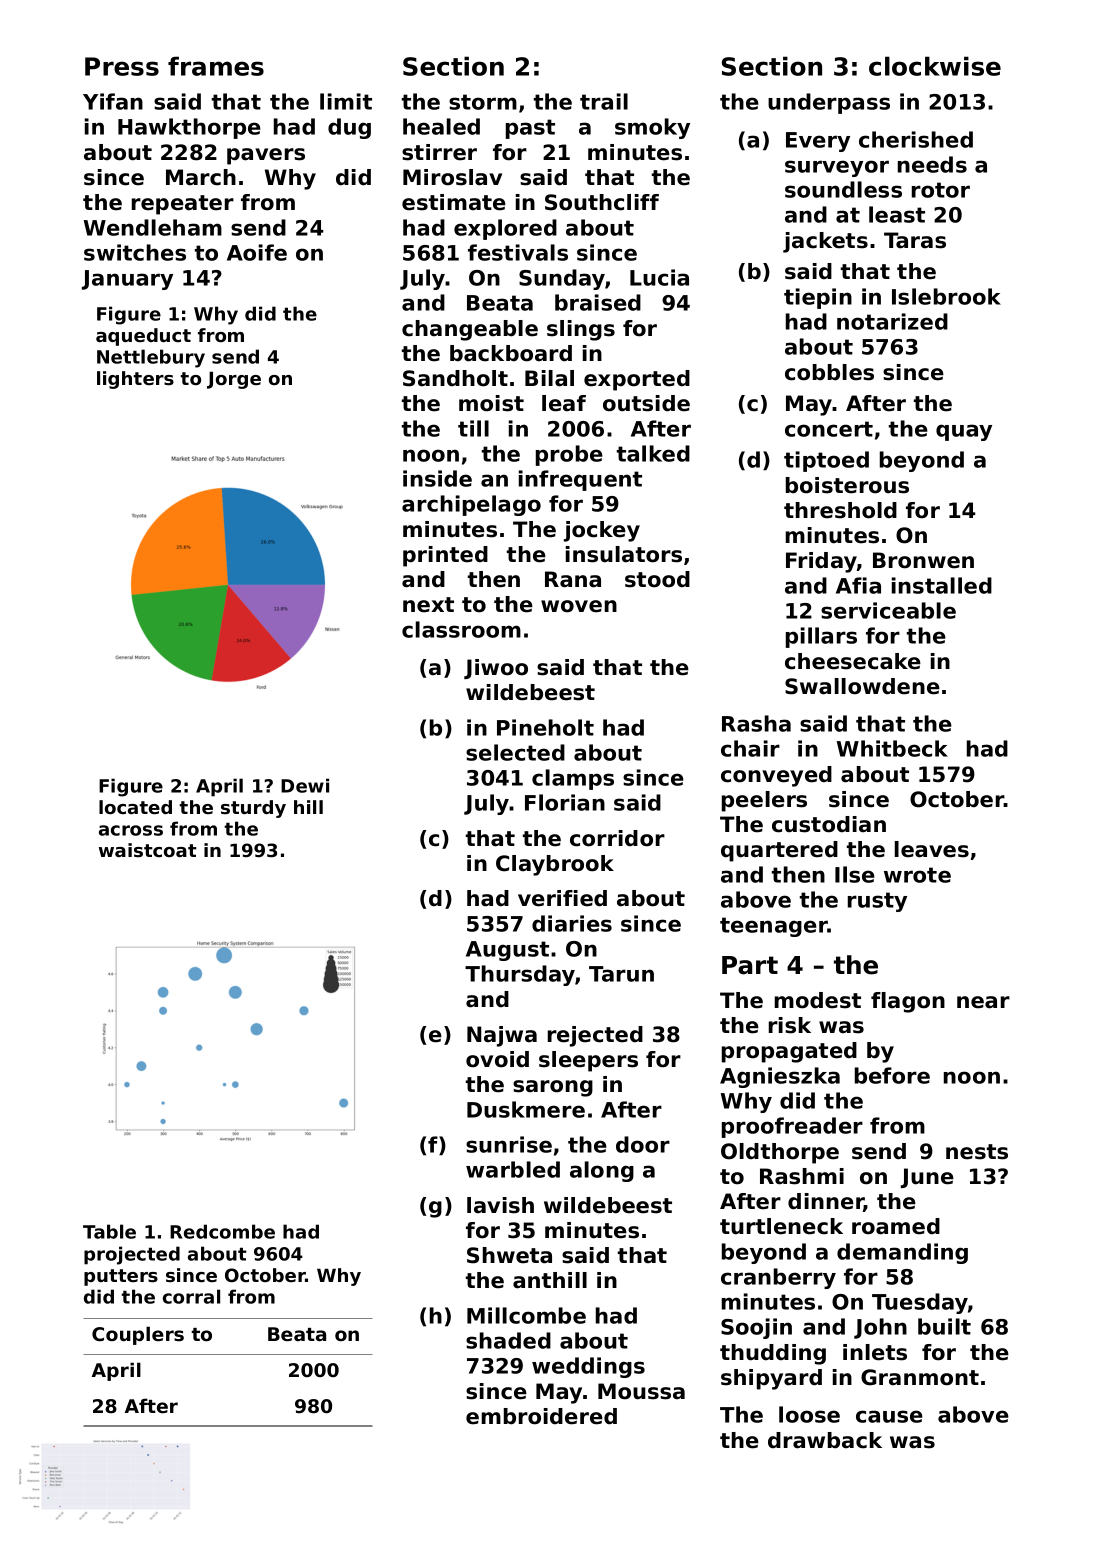  Describe the element at coordinates (946, 296) in the screenshot. I see `Islebrook` at that location.
